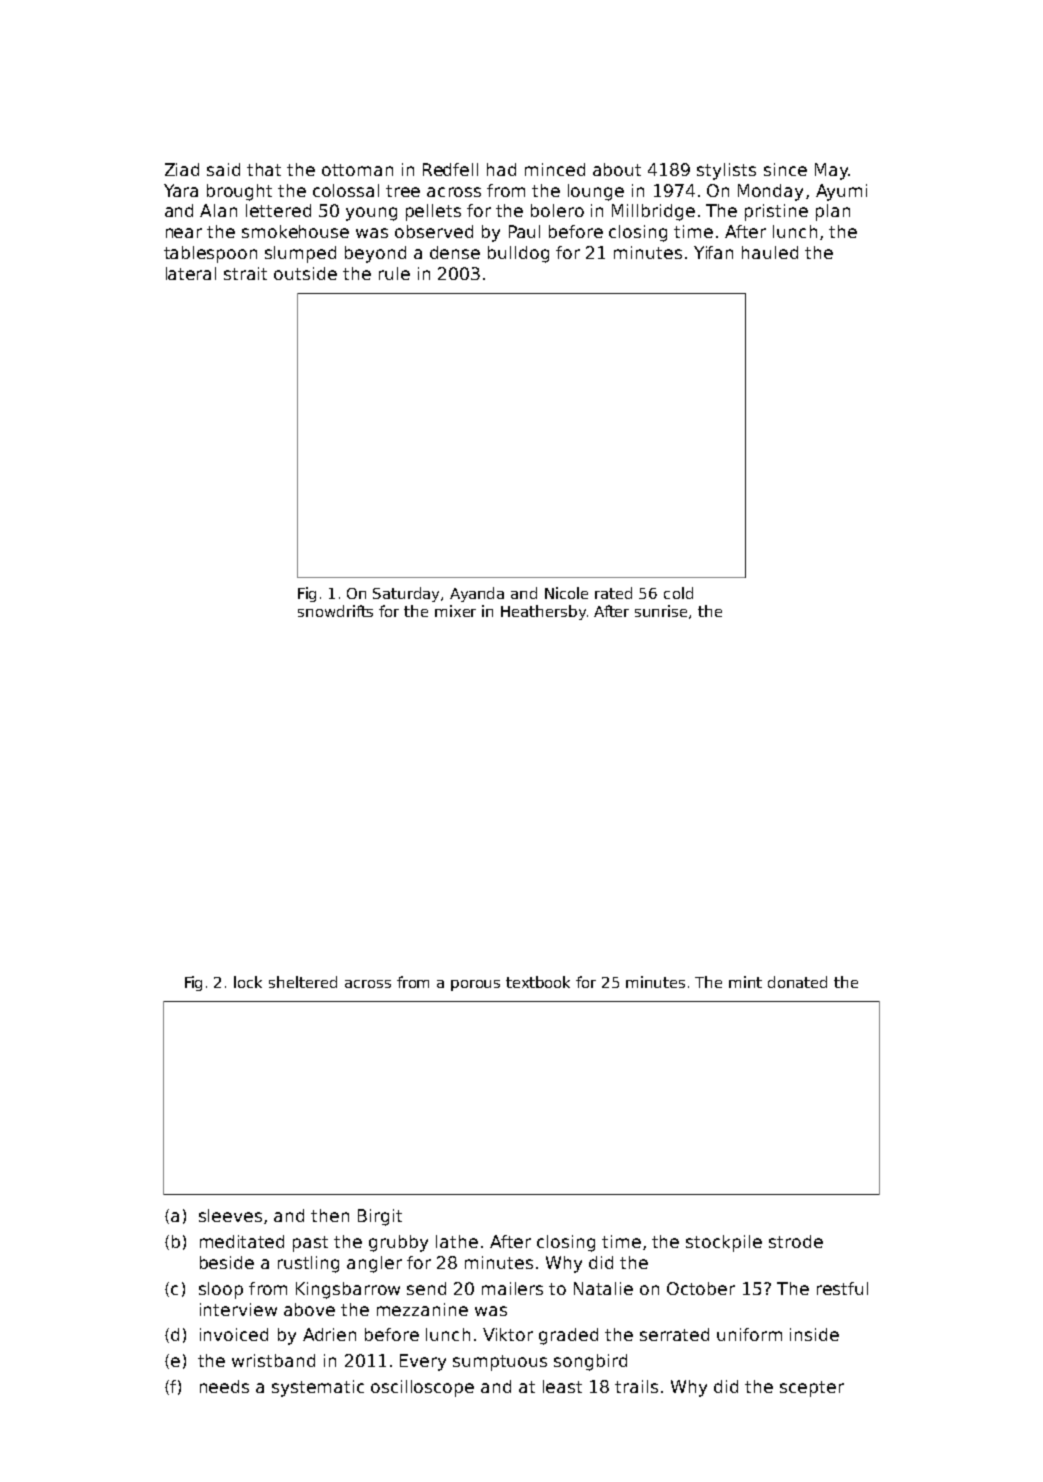 The image size is (1043, 1482). Describe the element at coordinates (450, 169) in the image. I see `Redfell` at that location.
